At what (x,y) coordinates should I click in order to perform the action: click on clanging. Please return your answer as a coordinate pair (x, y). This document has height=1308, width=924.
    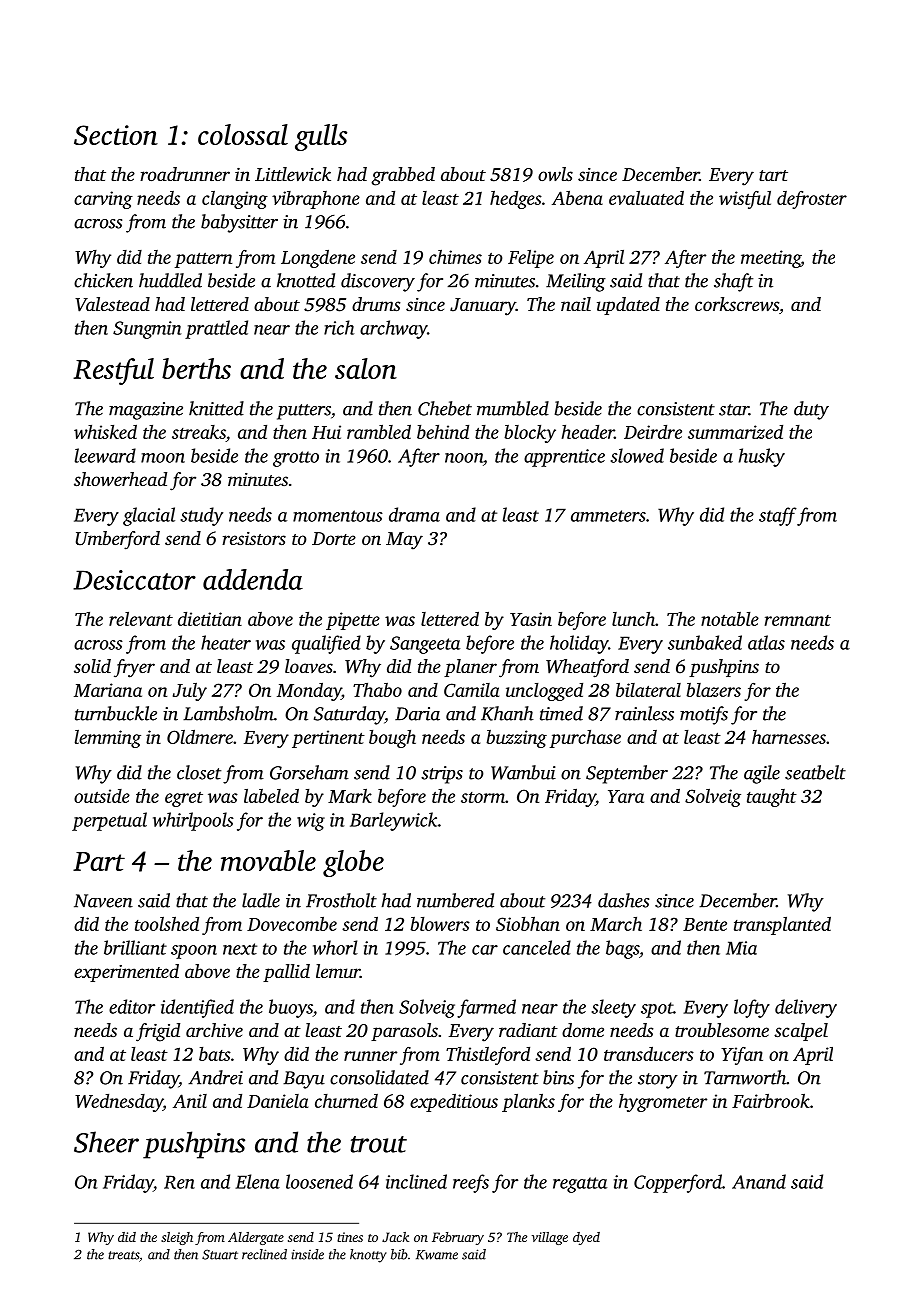
    Looking at the image, I should click on (235, 200).
